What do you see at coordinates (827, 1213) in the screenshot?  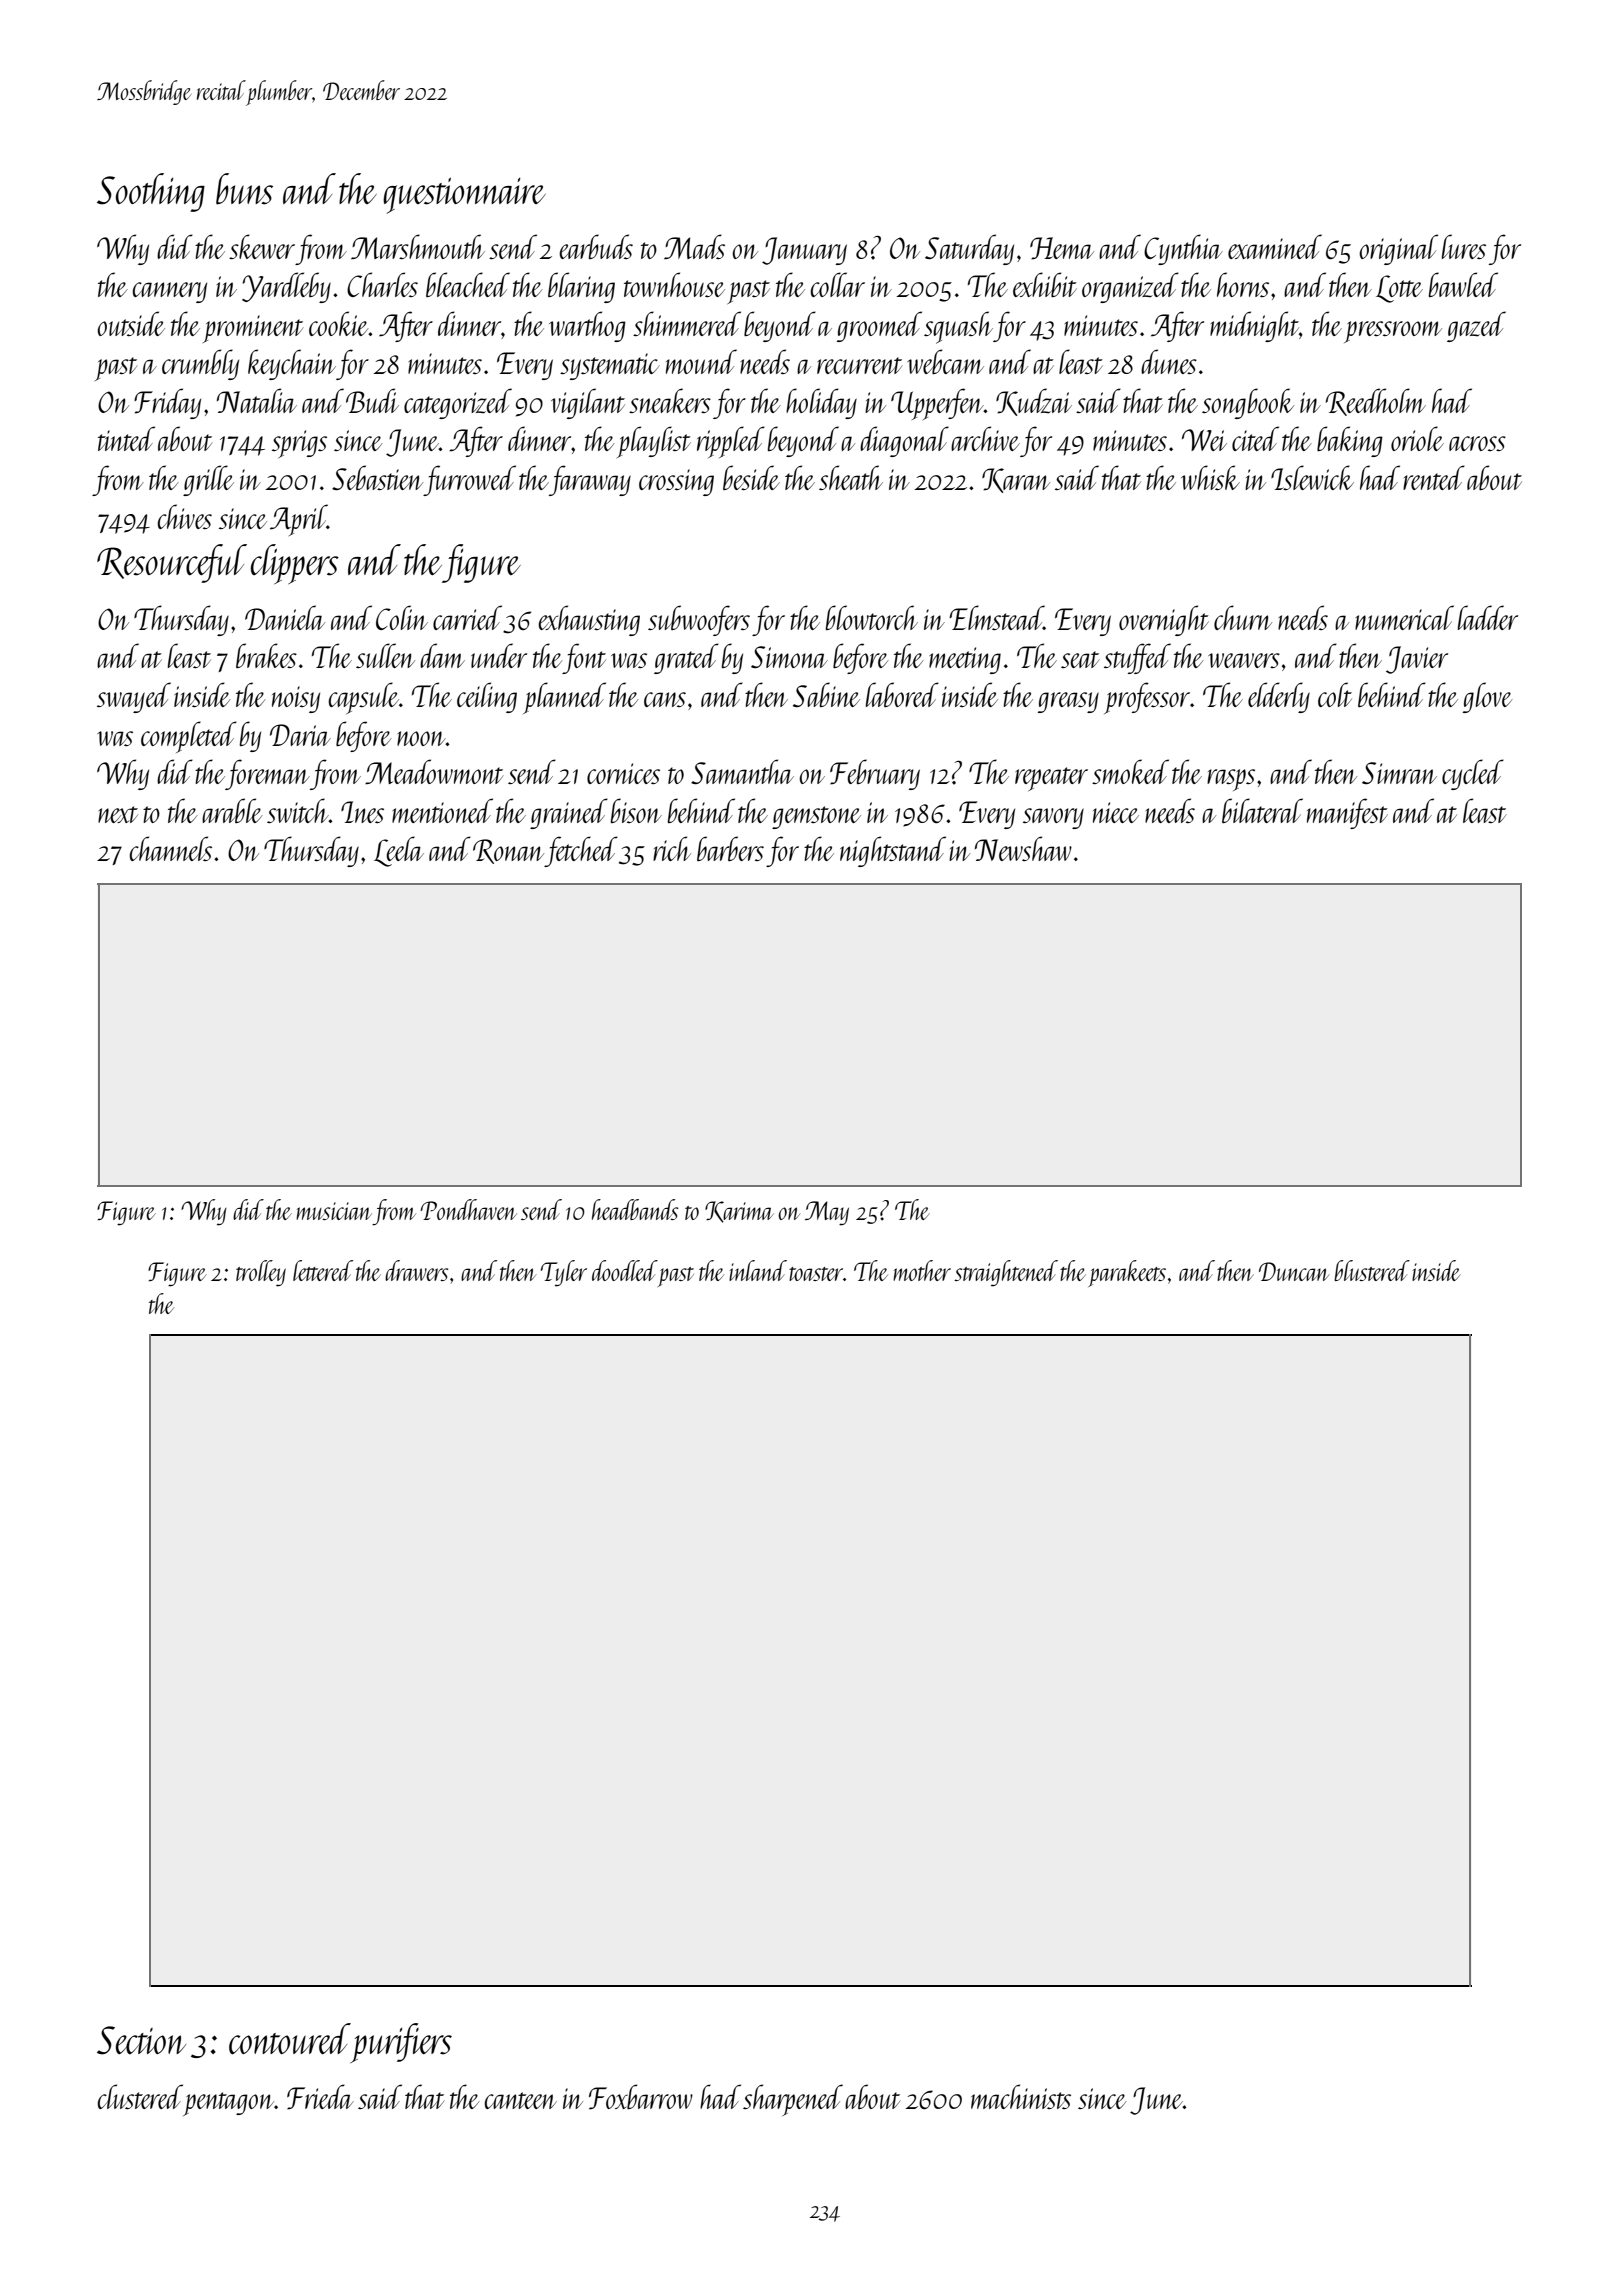 I see `May` at bounding box center [827, 1213].
